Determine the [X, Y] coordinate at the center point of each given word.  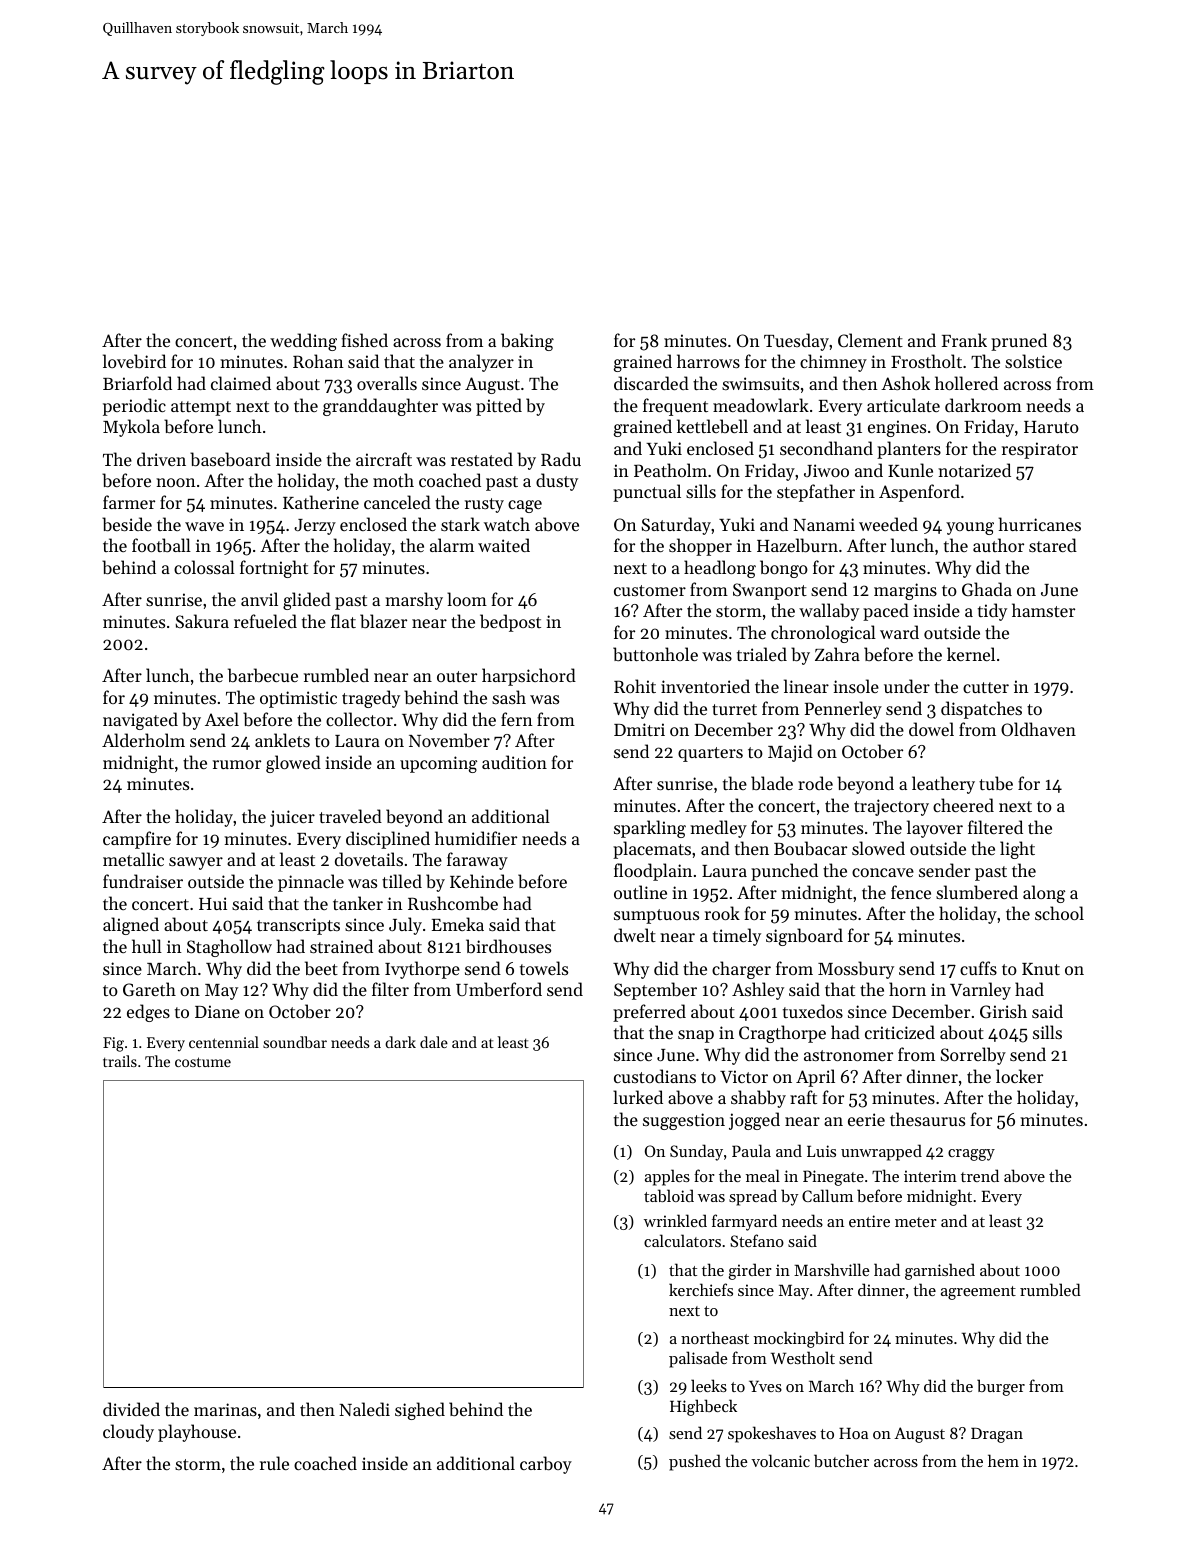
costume [203, 1062]
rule [274, 1463]
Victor [744, 1076]
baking [527, 342]
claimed [241, 383]
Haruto [1051, 427]
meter [915, 1222]
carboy [546, 1465]
